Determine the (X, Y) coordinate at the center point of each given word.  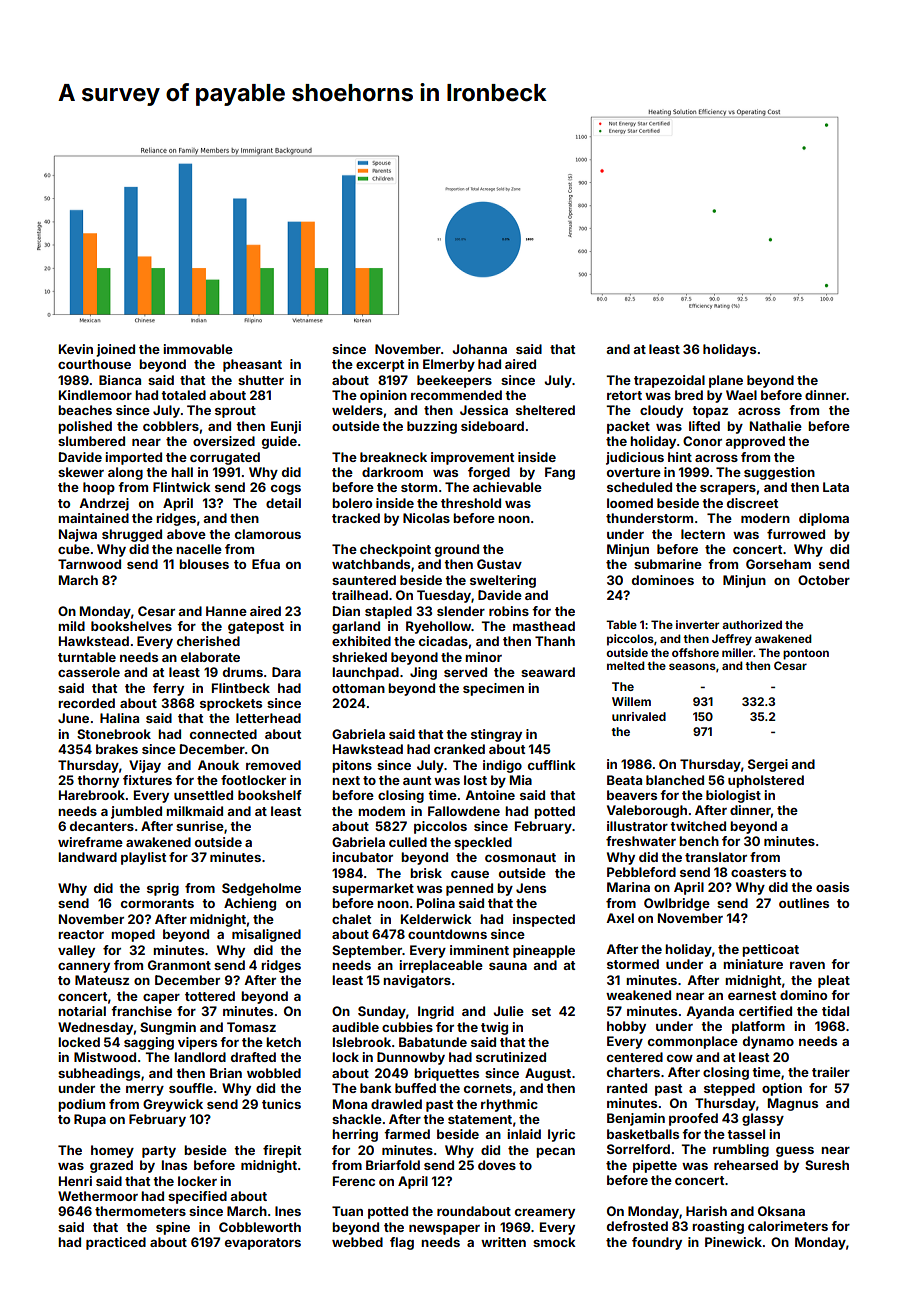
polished (85, 427)
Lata (836, 487)
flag (402, 1243)
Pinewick (733, 1242)
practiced (116, 1243)
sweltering (503, 581)
